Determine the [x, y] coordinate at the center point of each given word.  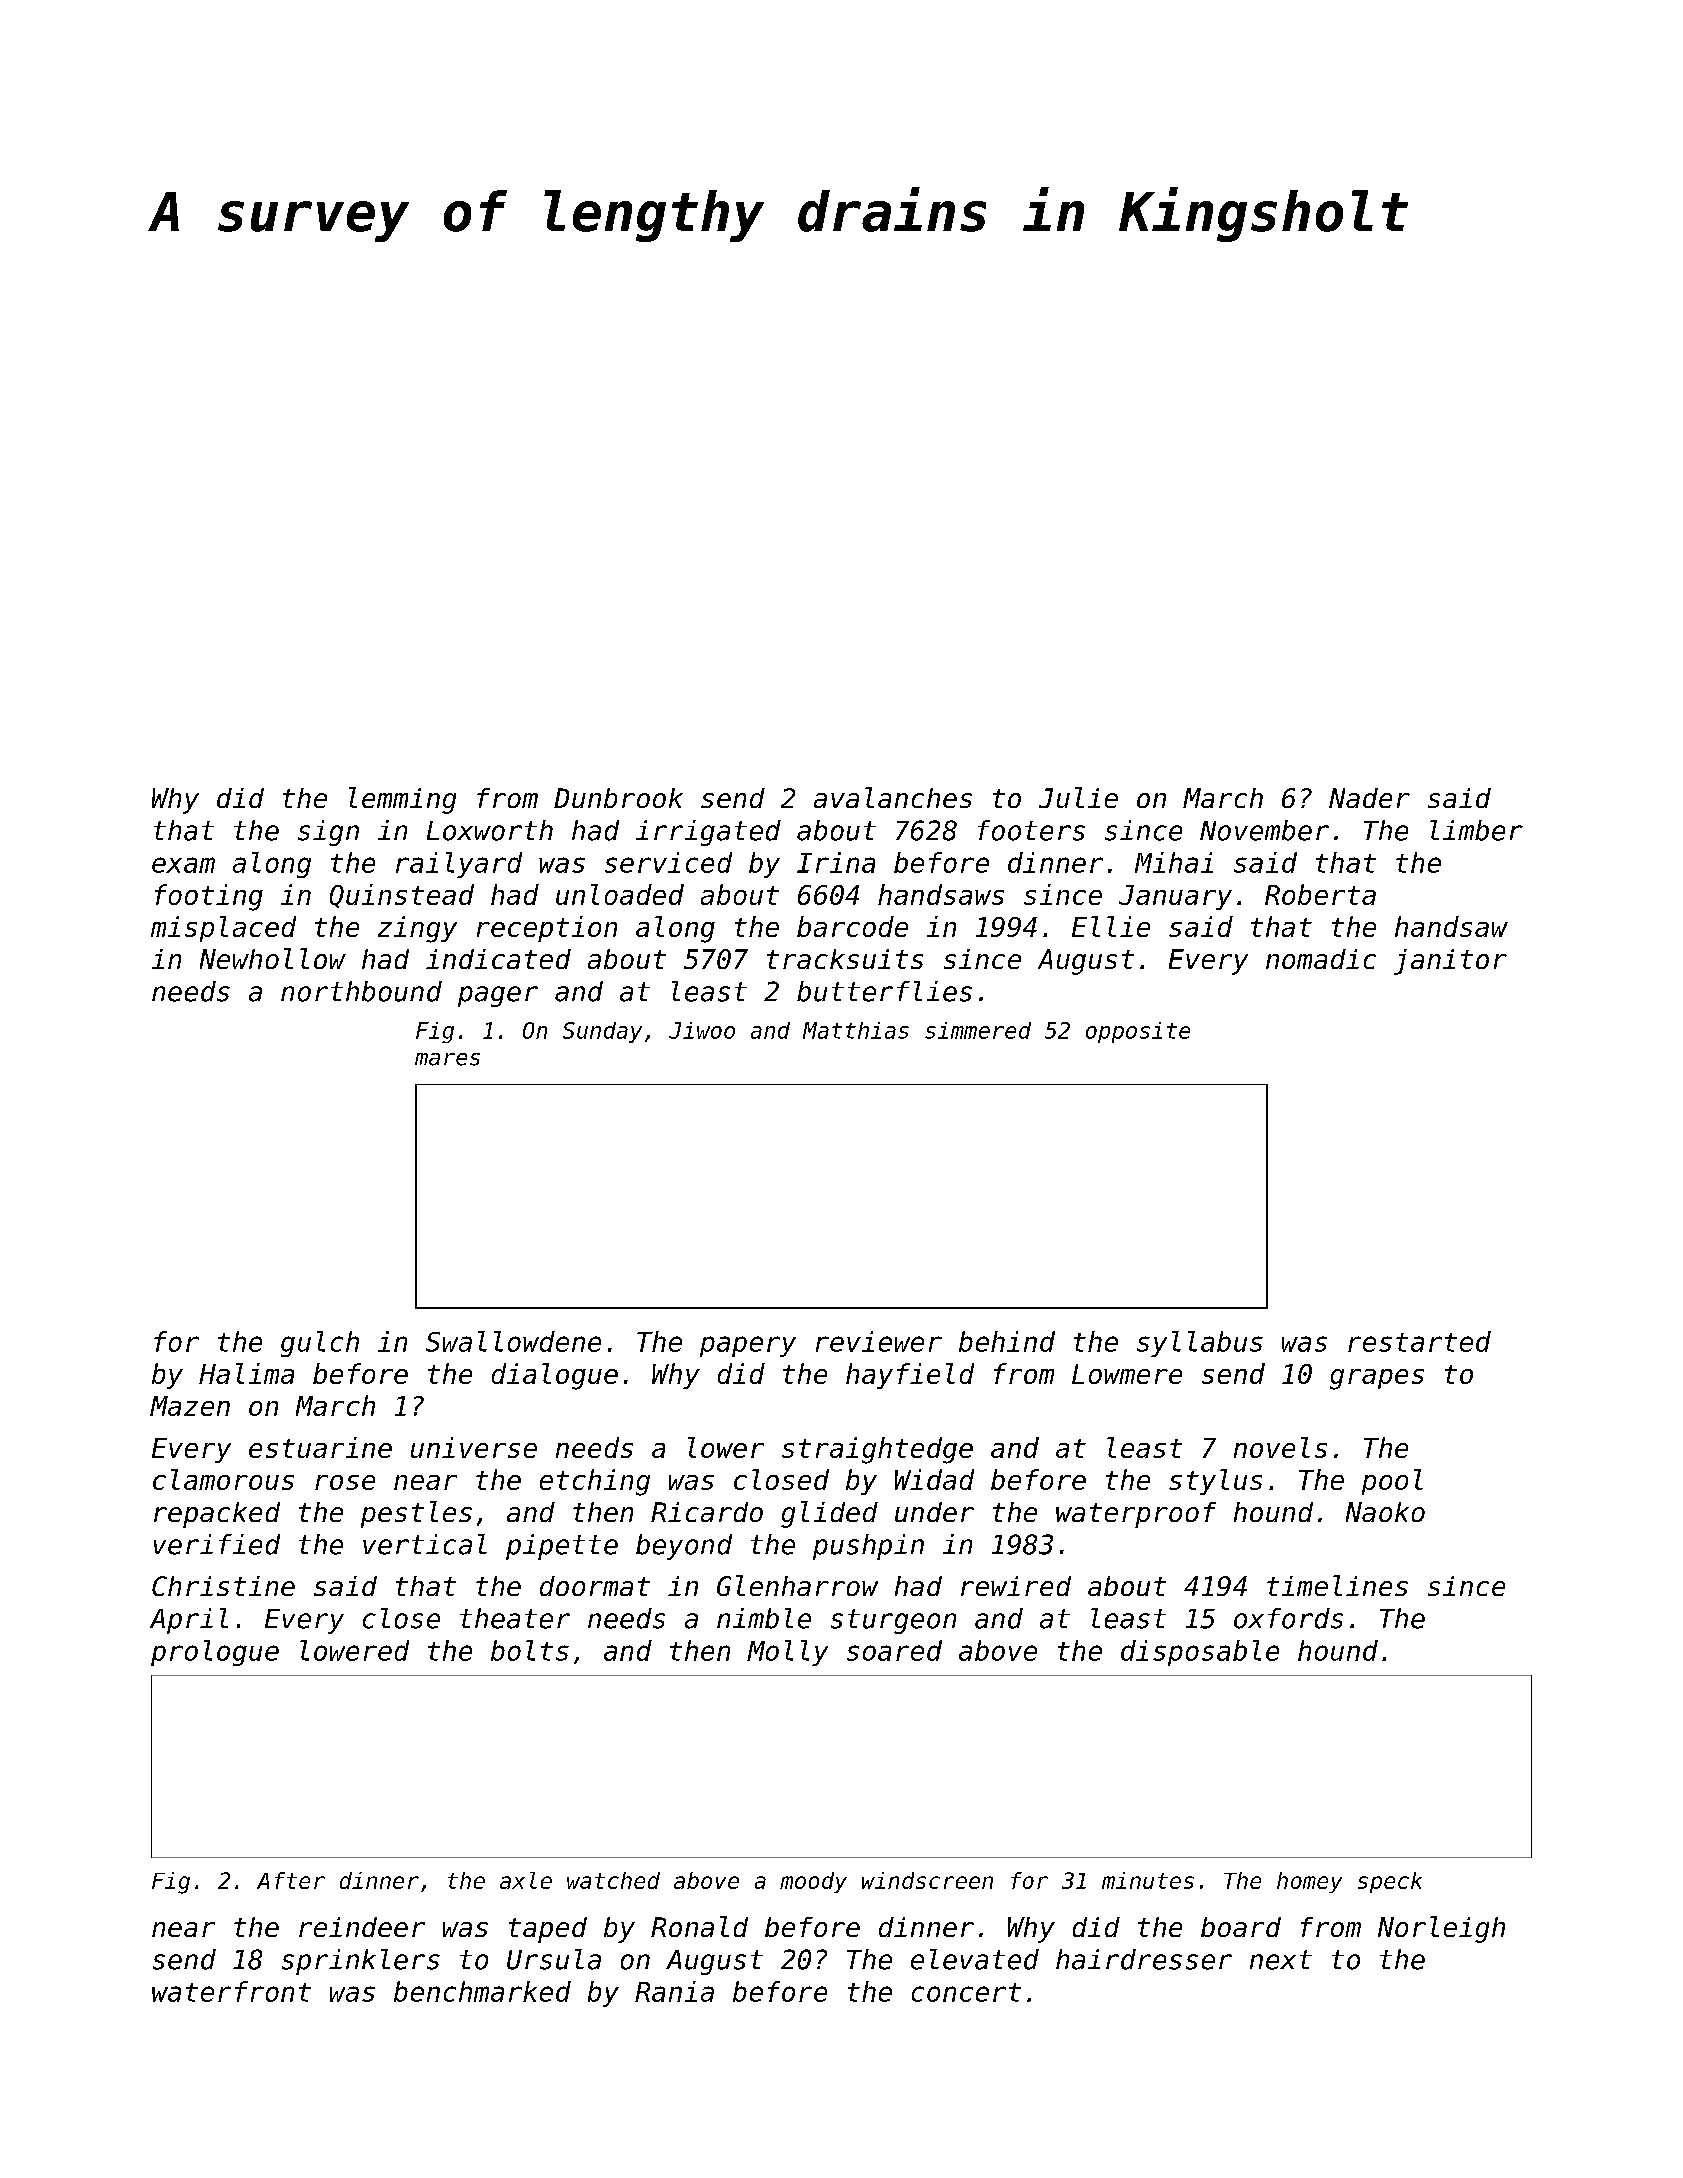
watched [613, 1880]
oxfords [1288, 1618]
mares [447, 1059]
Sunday [602, 1032]
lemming [402, 800]
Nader [1369, 798]
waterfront [231, 1991]
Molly [787, 1653]
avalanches [893, 797]
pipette [562, 1547]
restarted [1419, 1341]
